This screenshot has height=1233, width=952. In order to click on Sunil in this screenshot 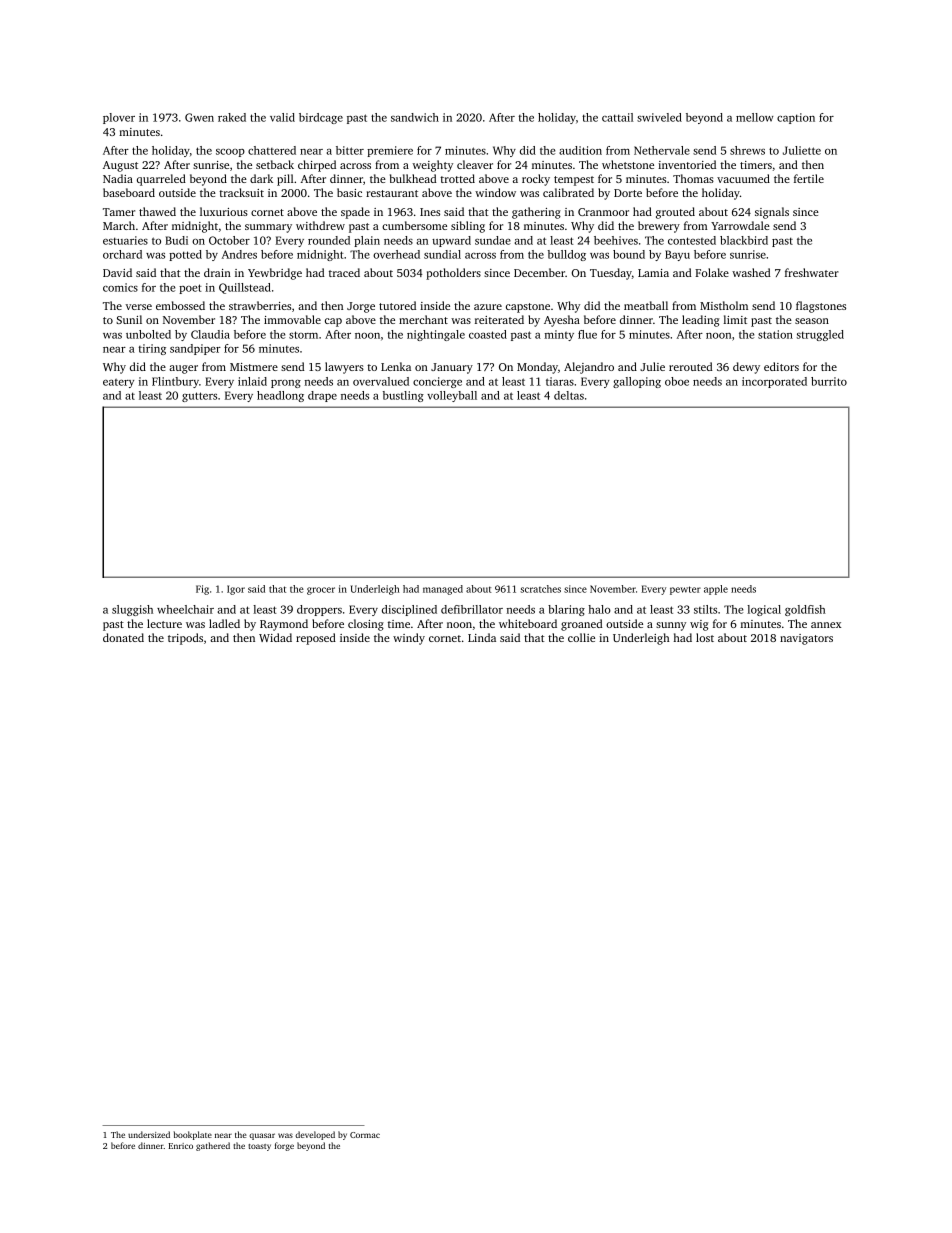, I will do `click(129, 319)`.
